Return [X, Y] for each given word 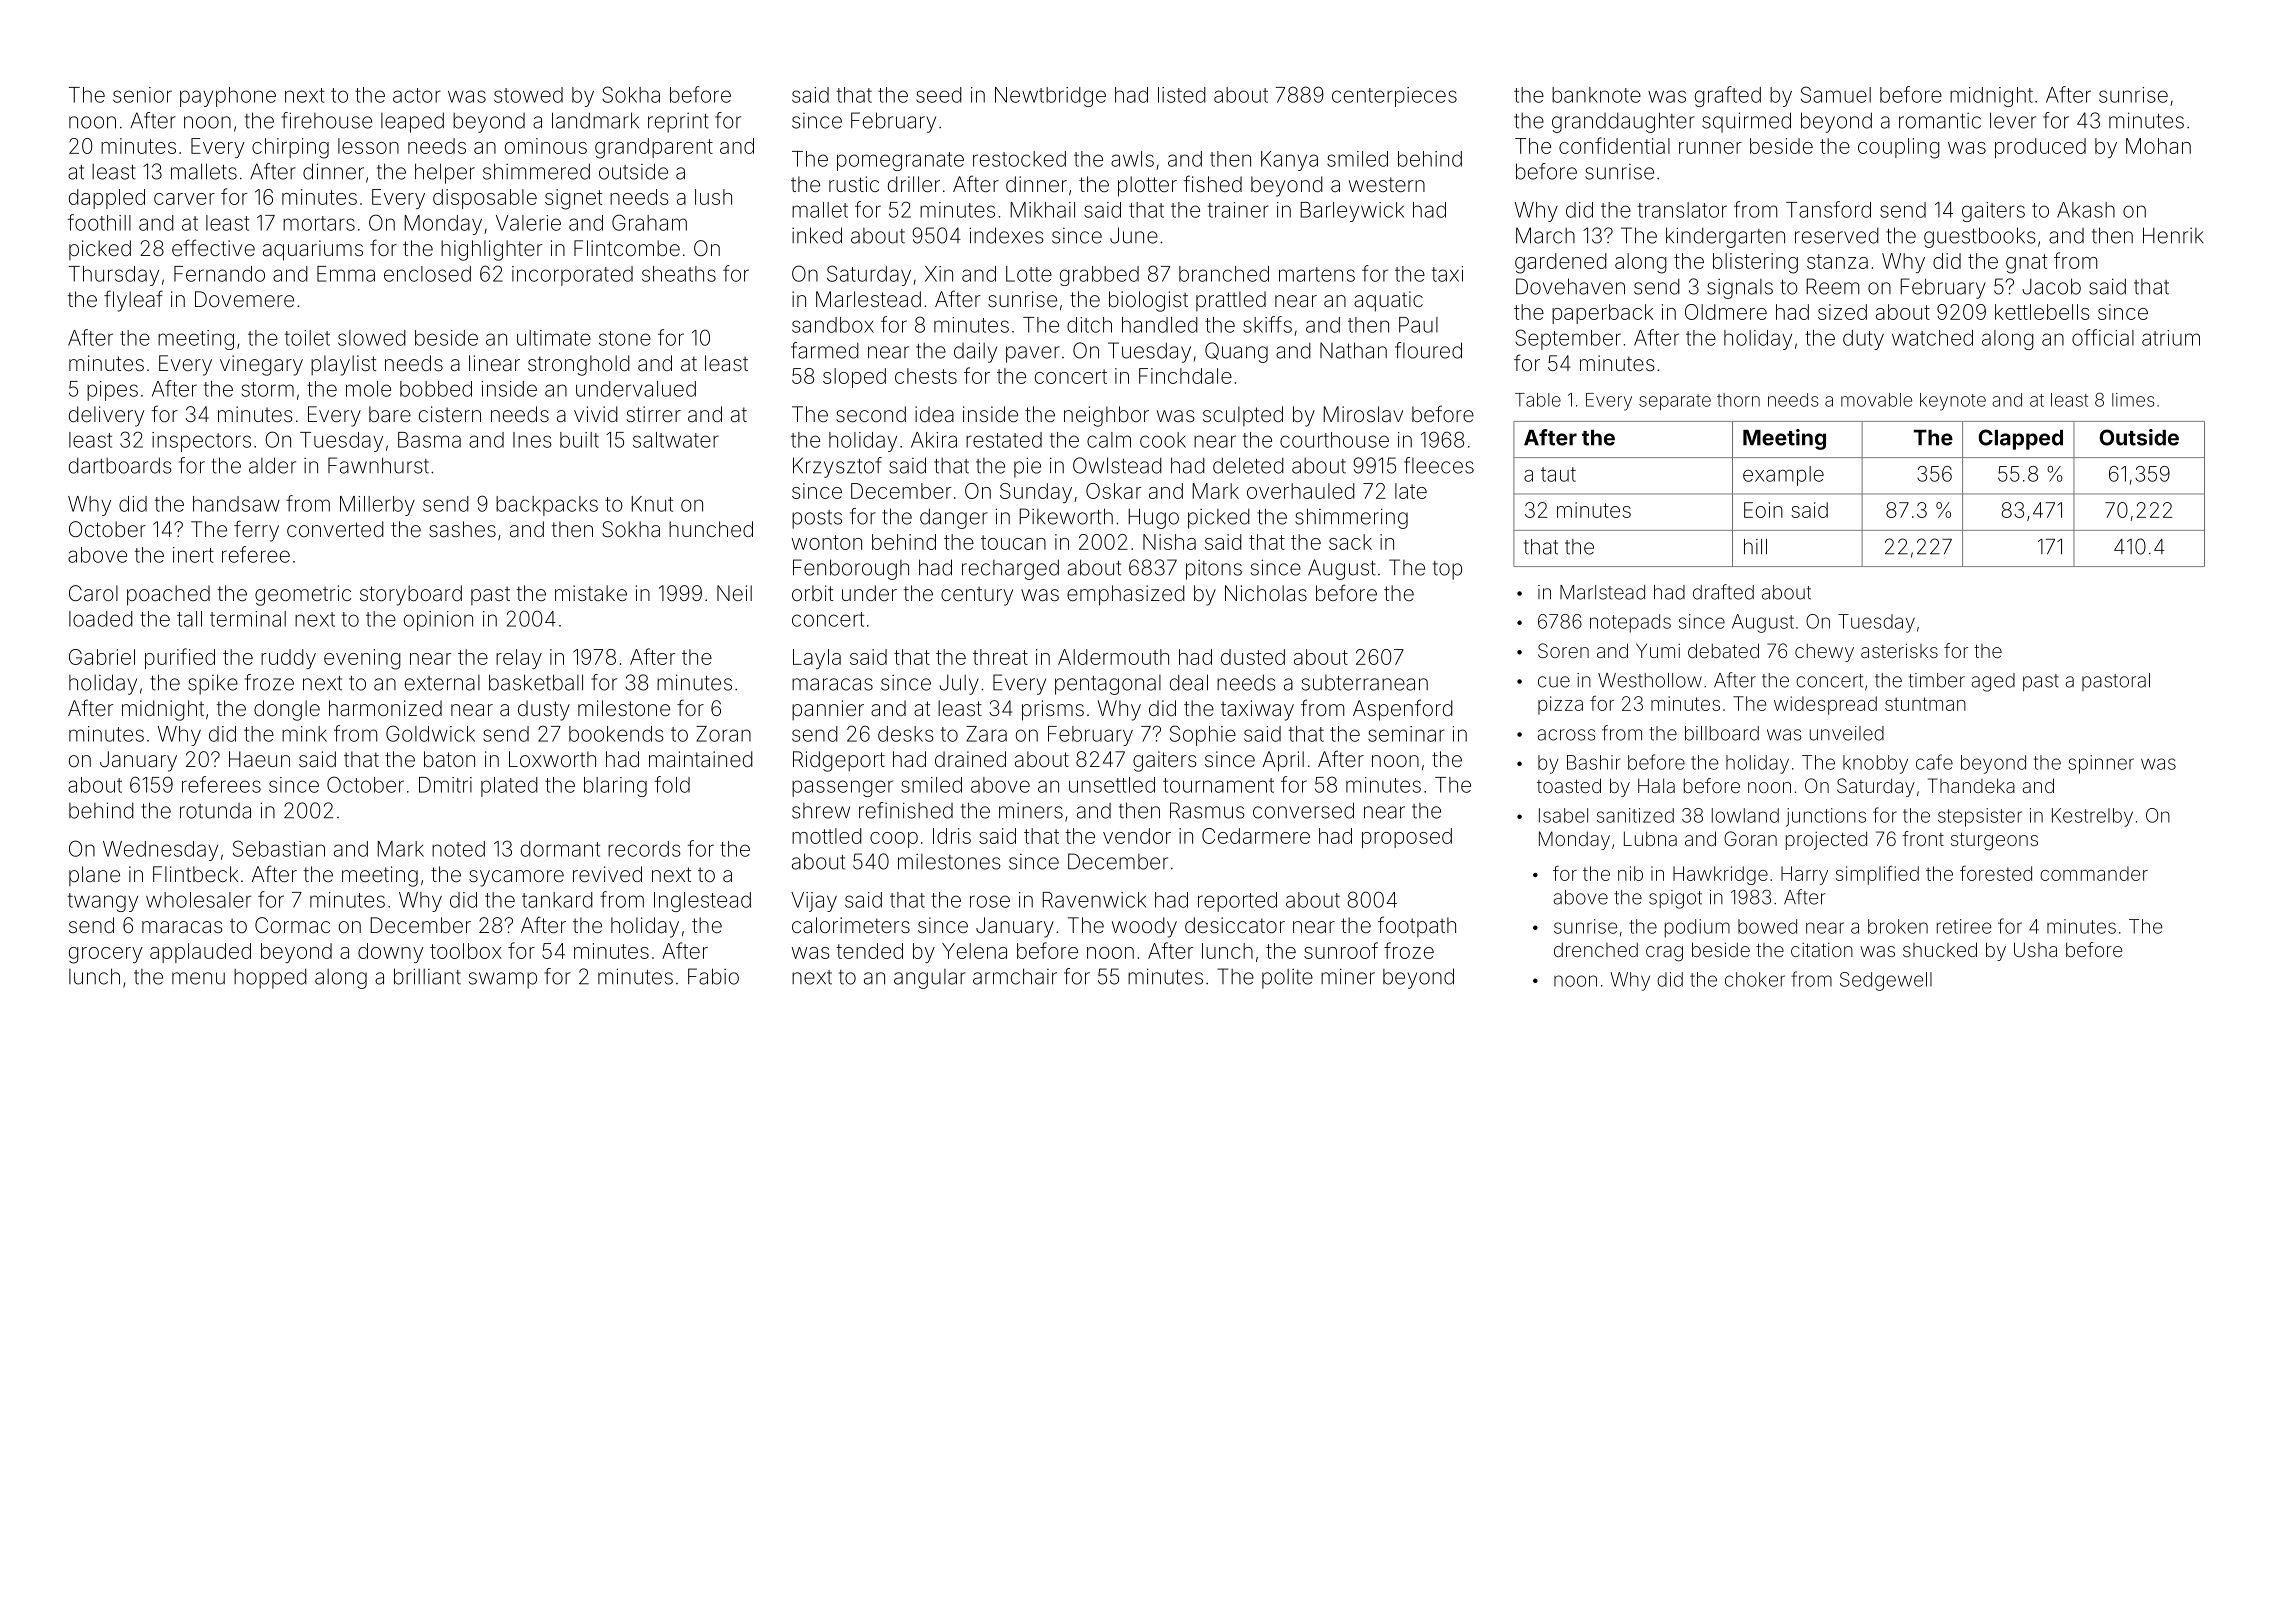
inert [193, 555]
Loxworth [552, 759]
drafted [1723, 592]
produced [2040, 148]
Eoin [1763, 510]
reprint [678, 123]
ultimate [554, 338]
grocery [105, 955]
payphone [228, 97]
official [2103, 337]
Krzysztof [837, 467]
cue [1554, 682]
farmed [825, 350]
